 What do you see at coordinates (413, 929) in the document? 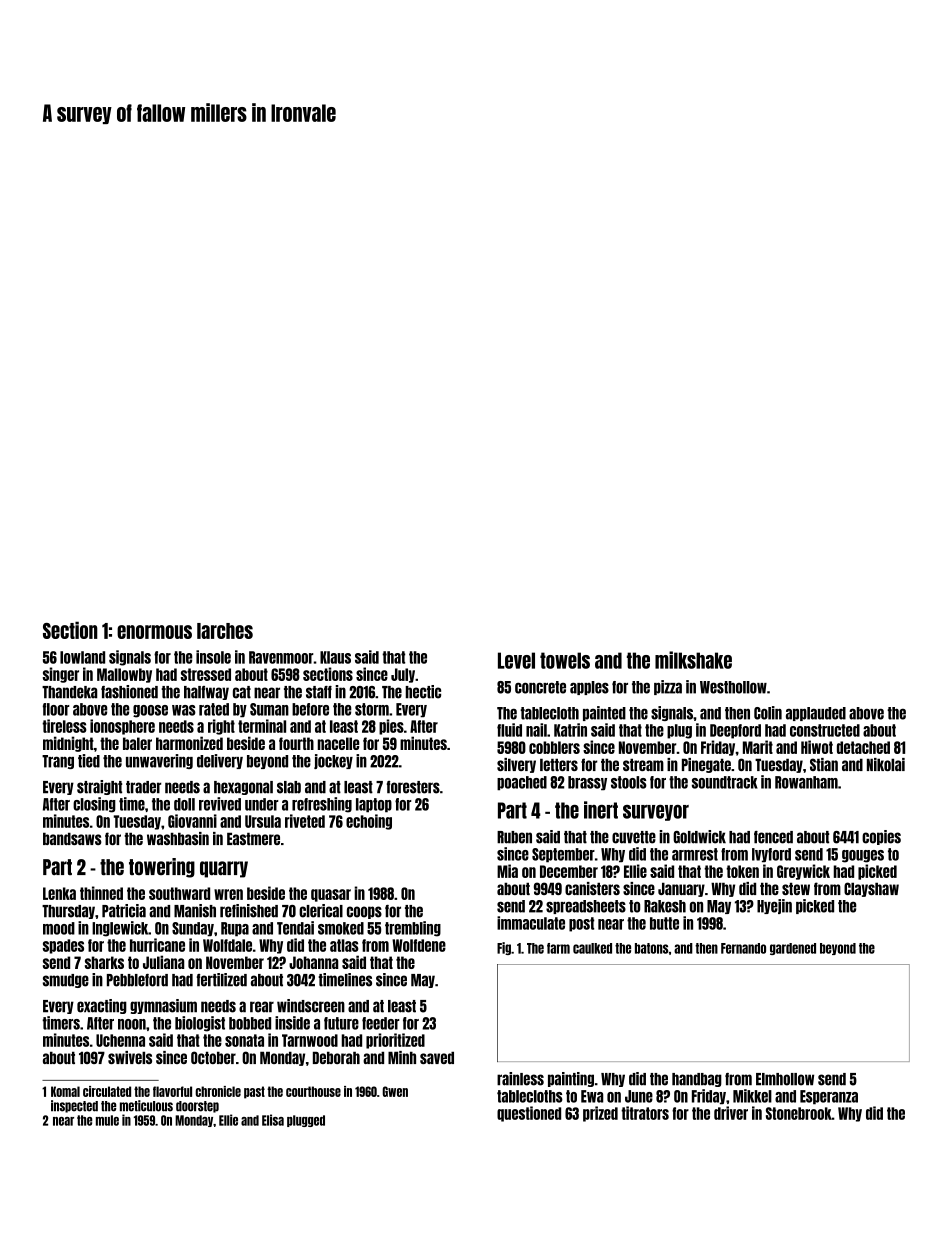
I see `trembling` at bounding box center [413, 929].
